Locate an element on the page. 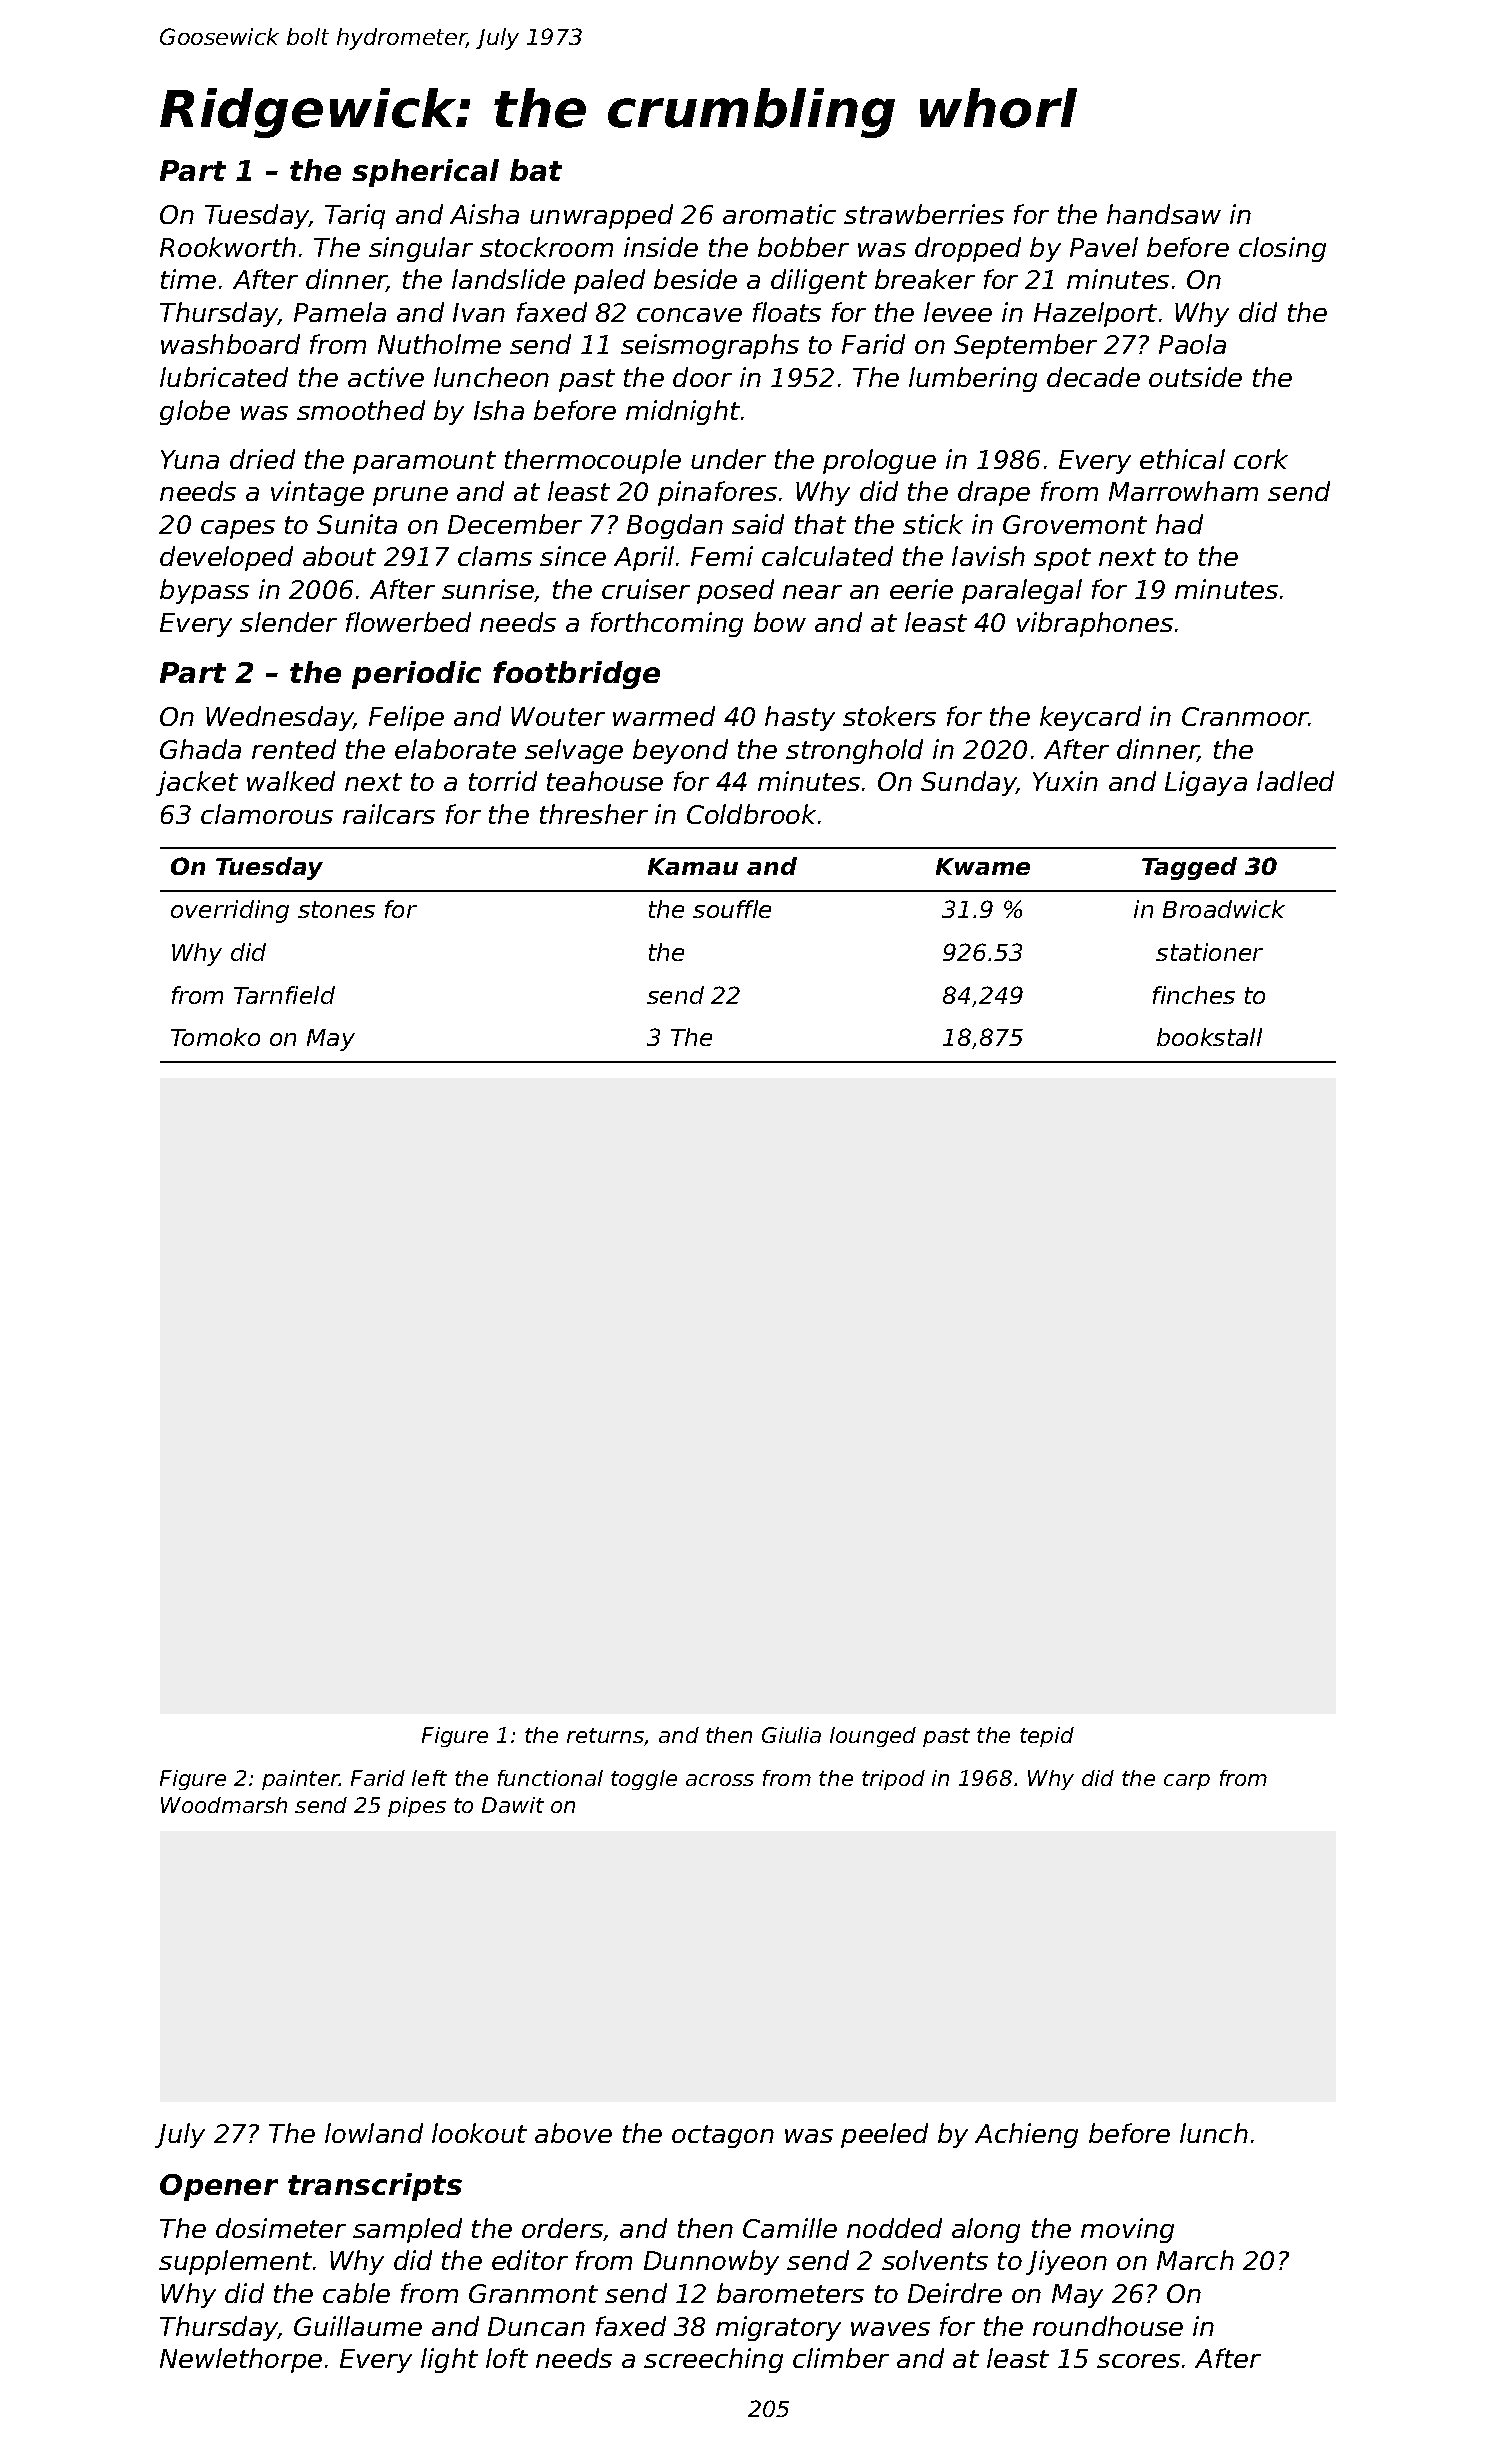  bookstall is located at coordinates (1209, 1037).
